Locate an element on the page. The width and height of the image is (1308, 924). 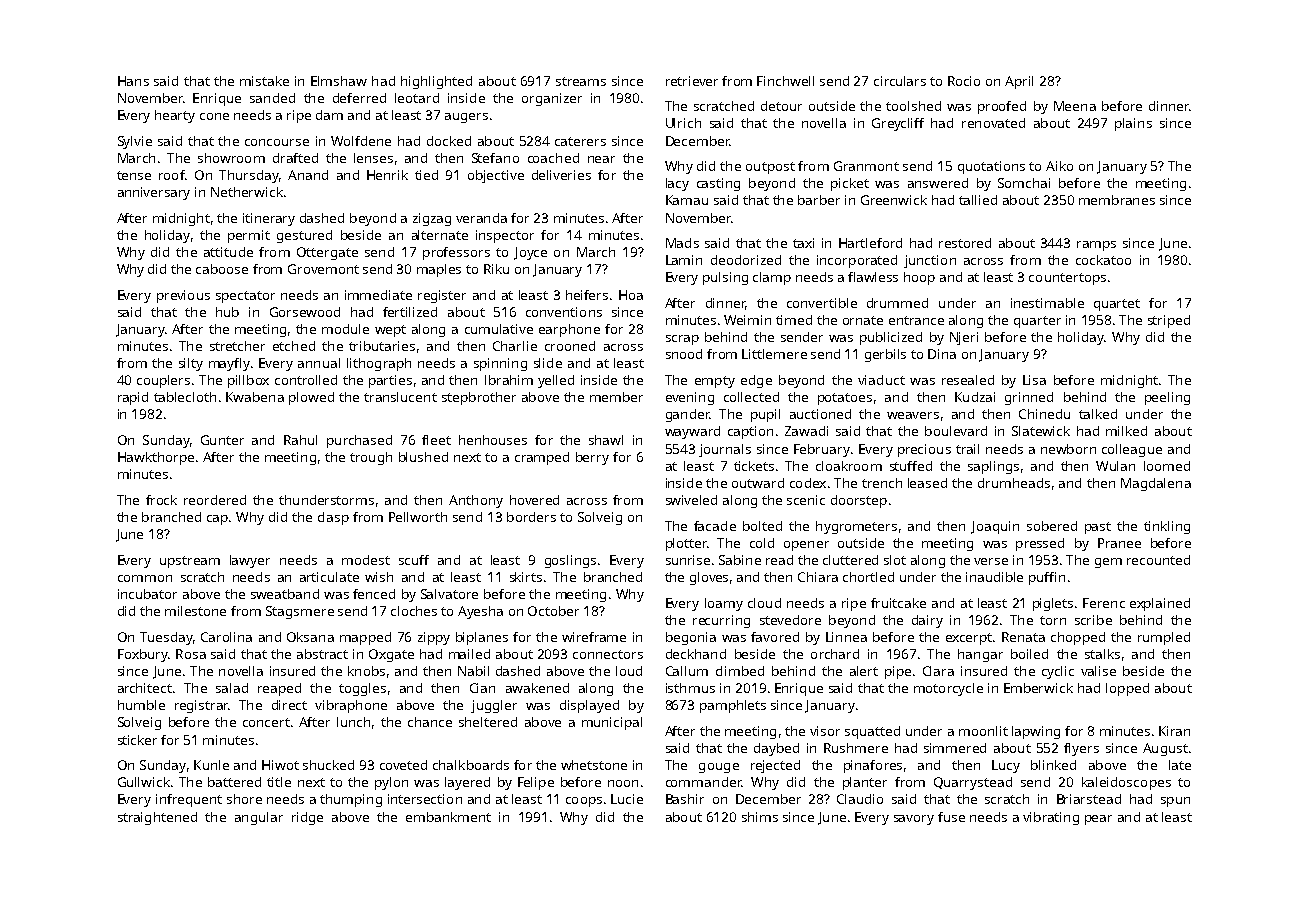
edge is located at coordinates (756, 381).
